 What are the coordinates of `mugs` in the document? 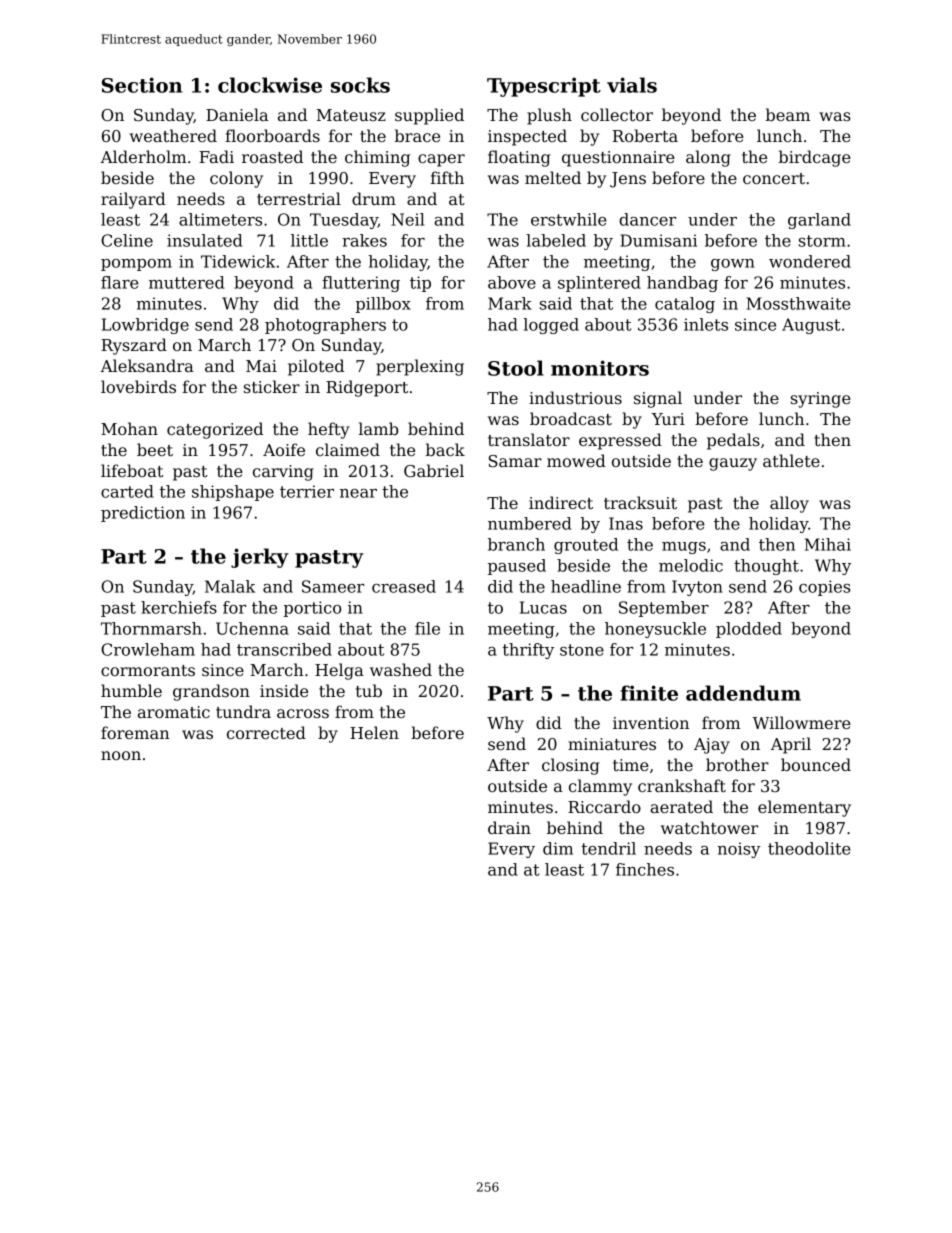 It's located at (684, 548).
